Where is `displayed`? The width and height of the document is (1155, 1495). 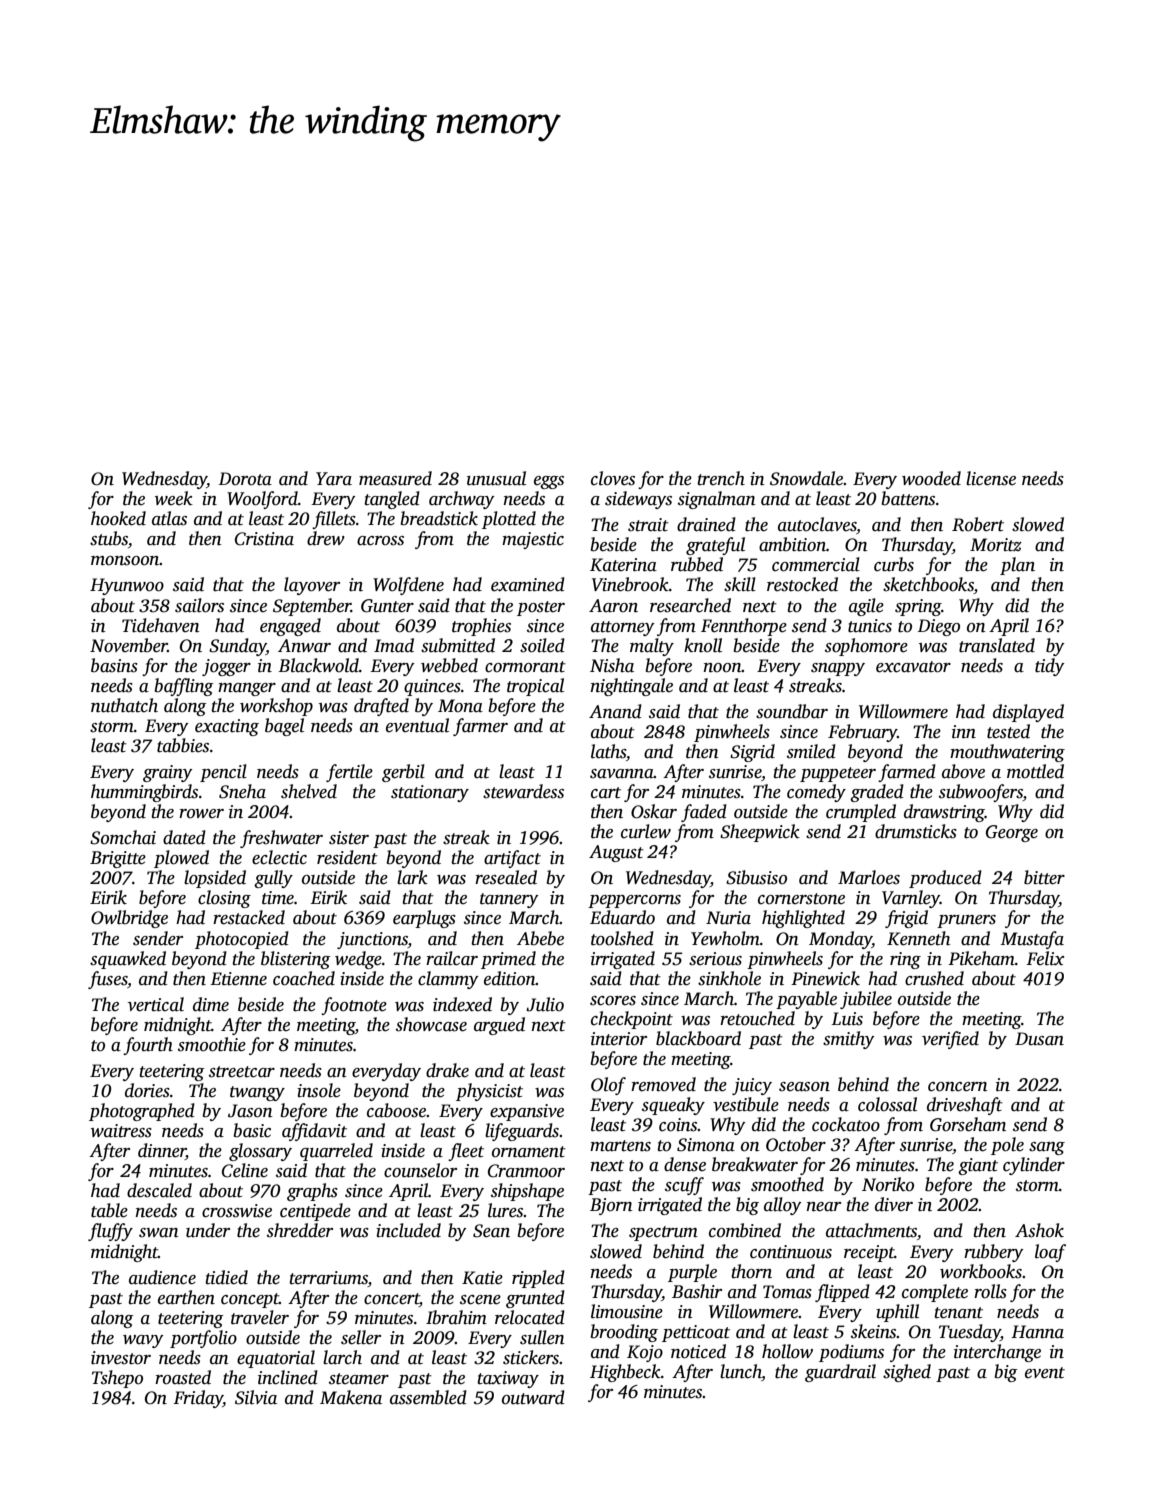
displayed is located at coordinates (1028, 713).
